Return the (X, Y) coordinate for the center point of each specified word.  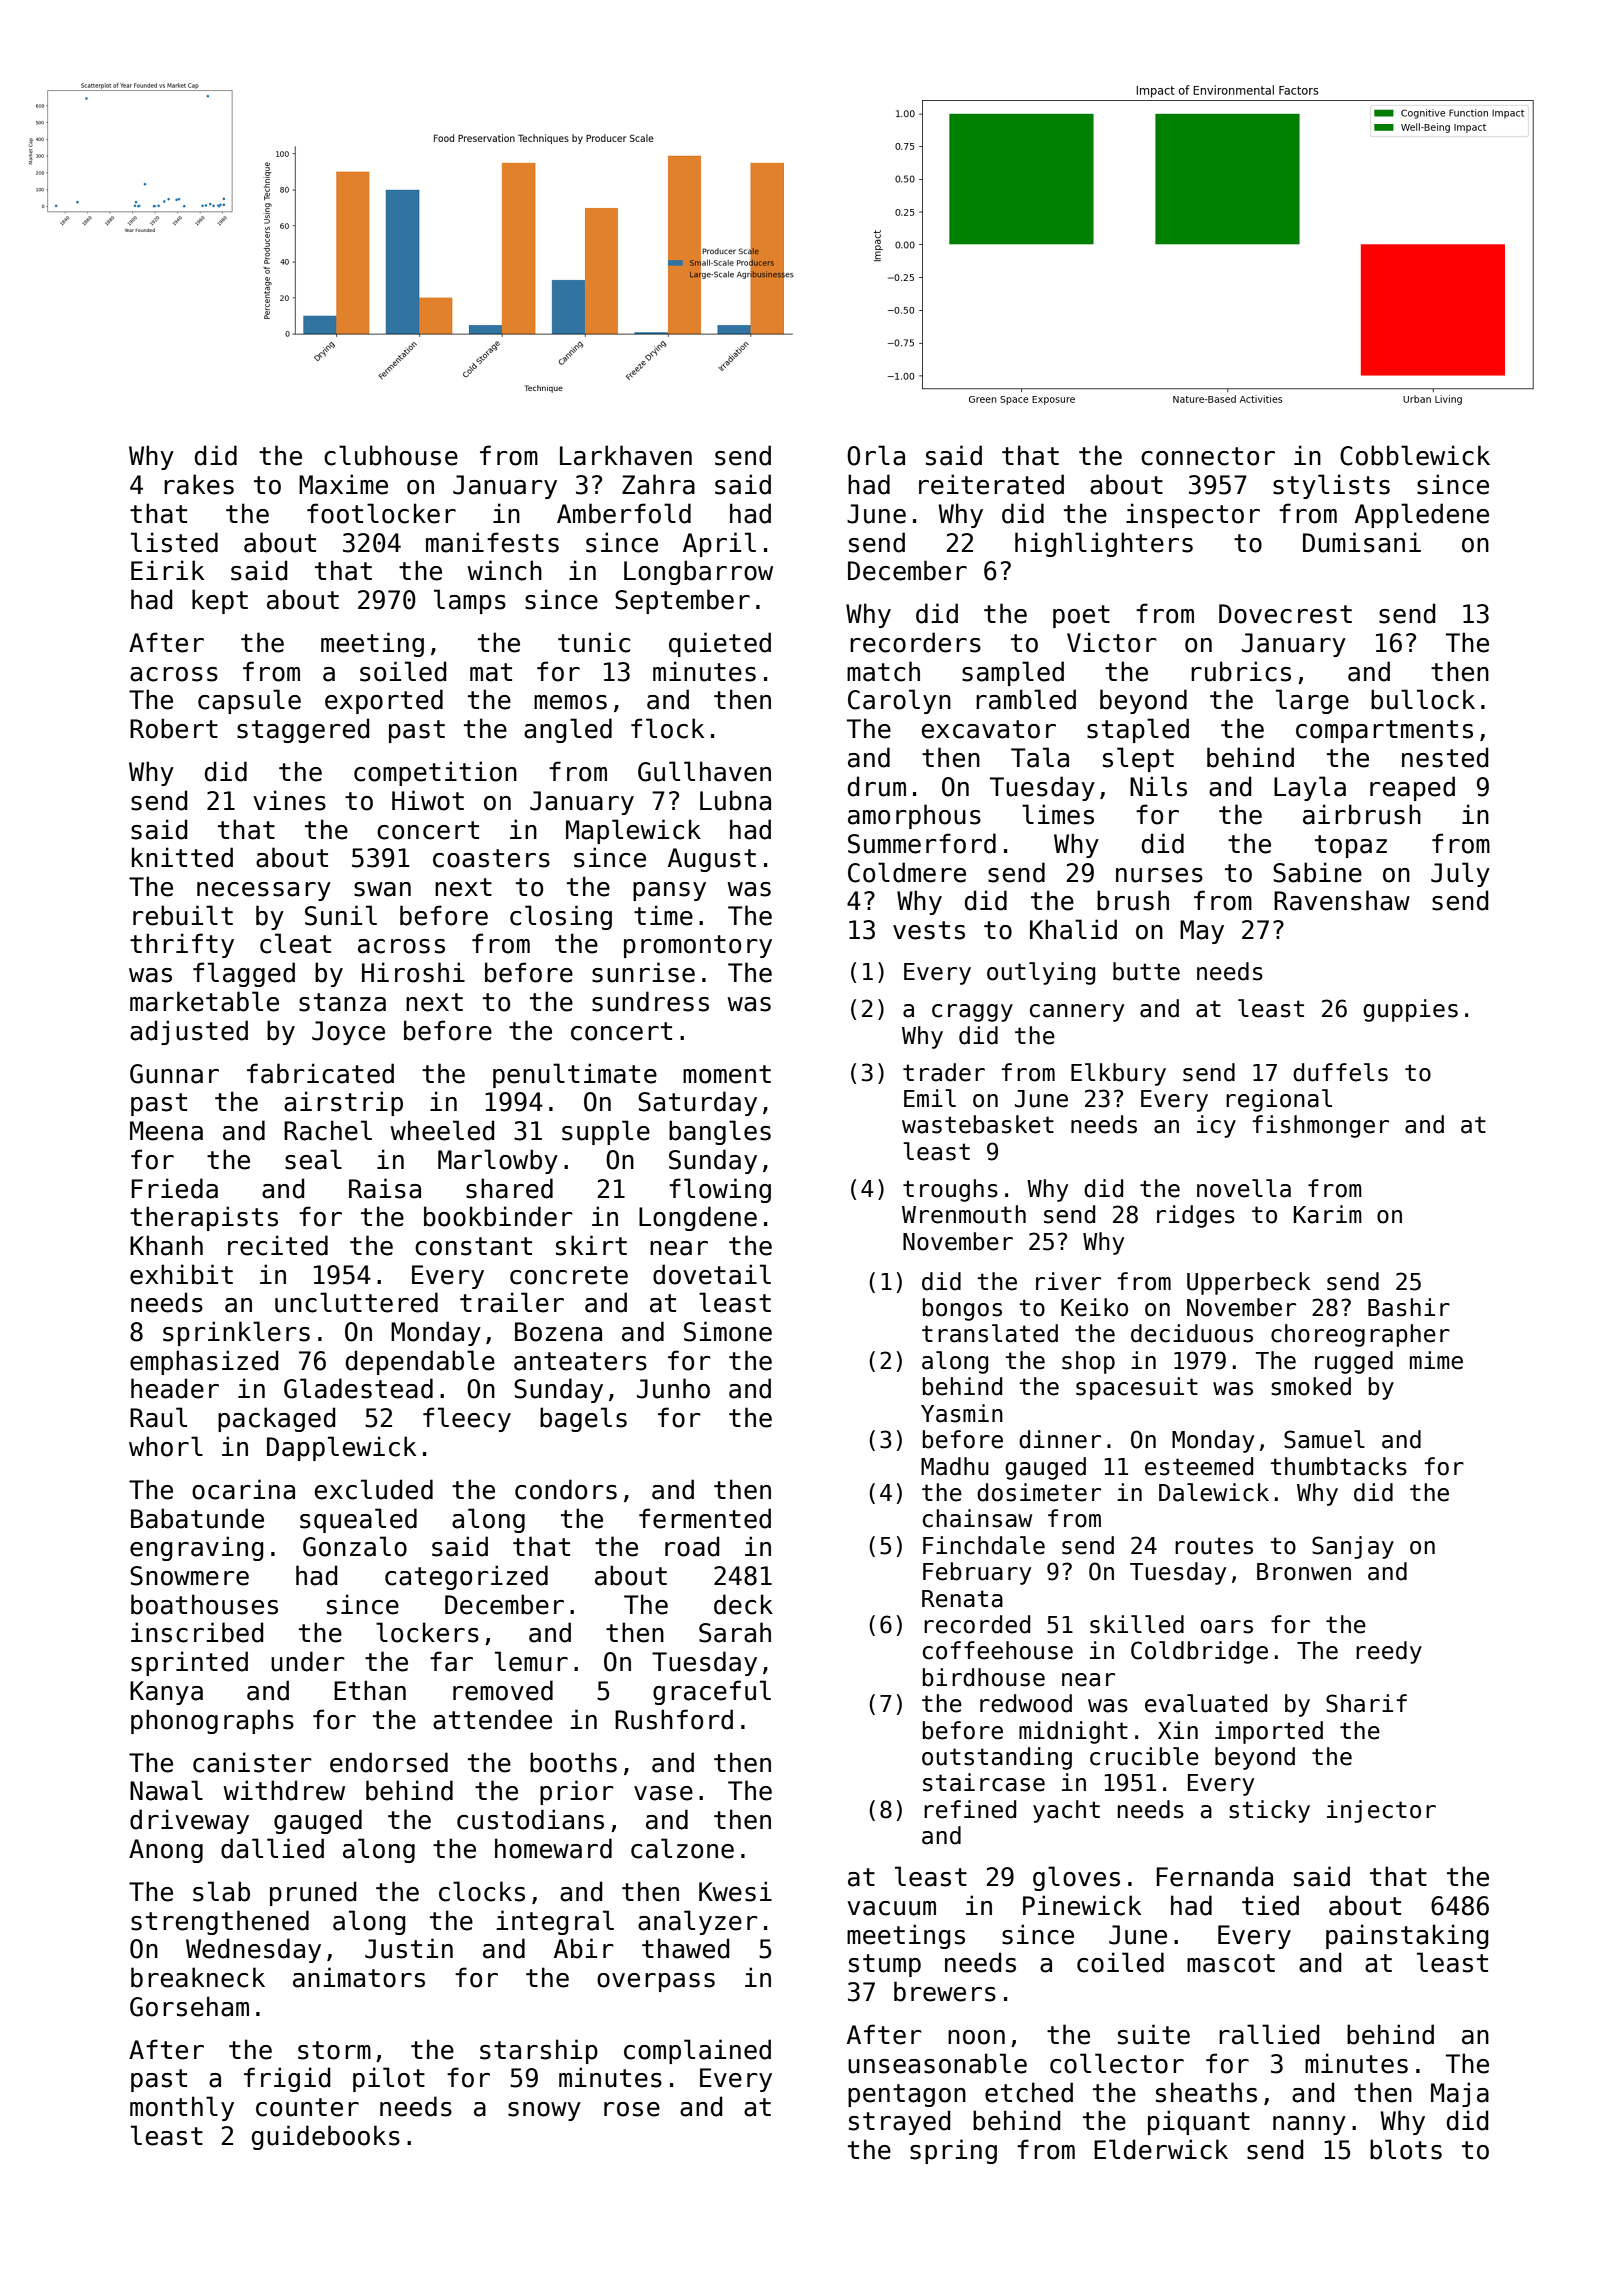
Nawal (166, 1790)
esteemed (1199, 1466)
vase (663, 1793)
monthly (182, 2108)
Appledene (1422, 515)
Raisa (385, 1188)
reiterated (991, 484)
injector (1381, 1811)
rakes (199, 484)
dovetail (712, 1274)
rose (632, 2109)
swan (382, 889)
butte (1146, 971)
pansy (669, 891)
